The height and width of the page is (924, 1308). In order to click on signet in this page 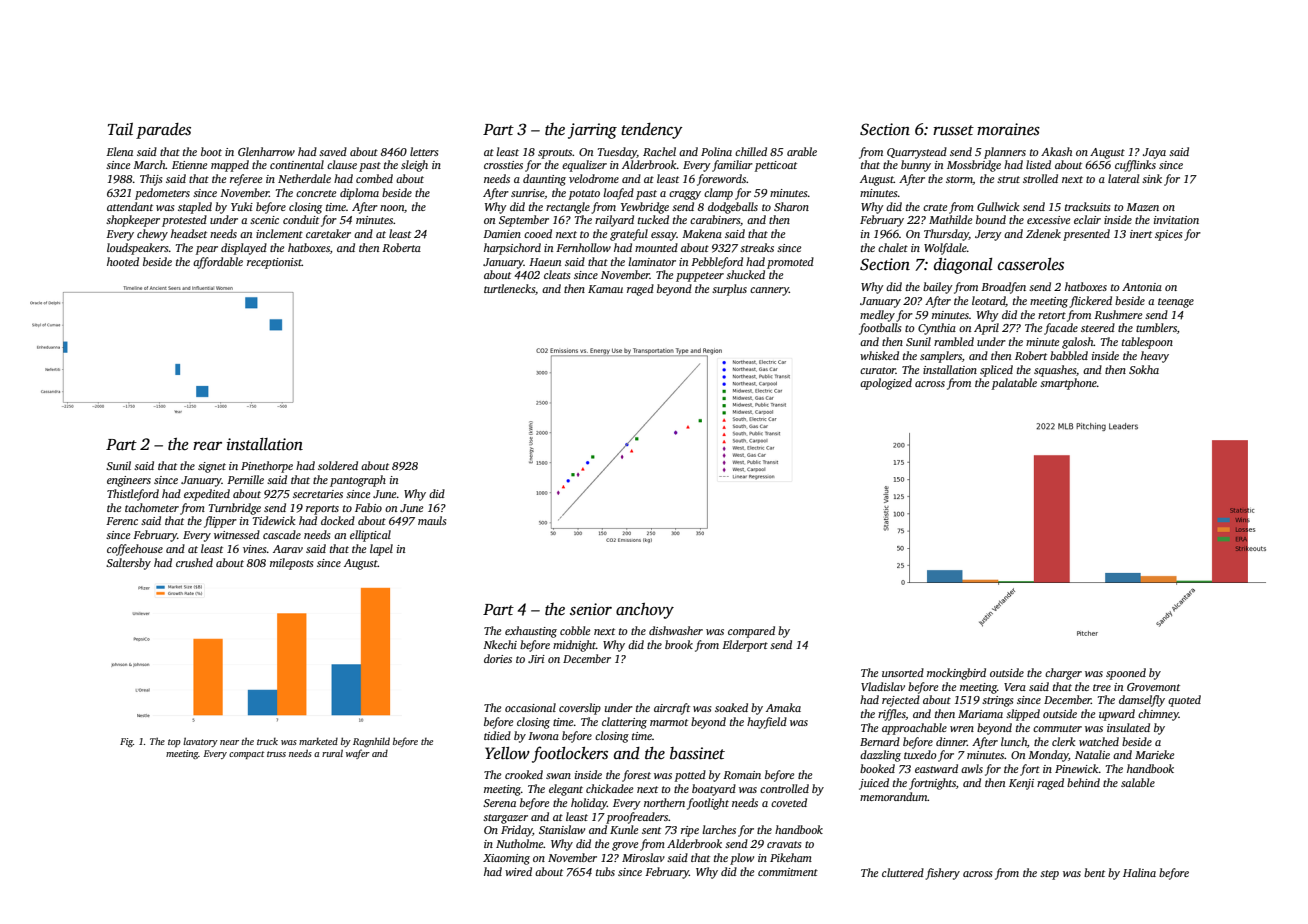, I will do `click(212, 467)`.
